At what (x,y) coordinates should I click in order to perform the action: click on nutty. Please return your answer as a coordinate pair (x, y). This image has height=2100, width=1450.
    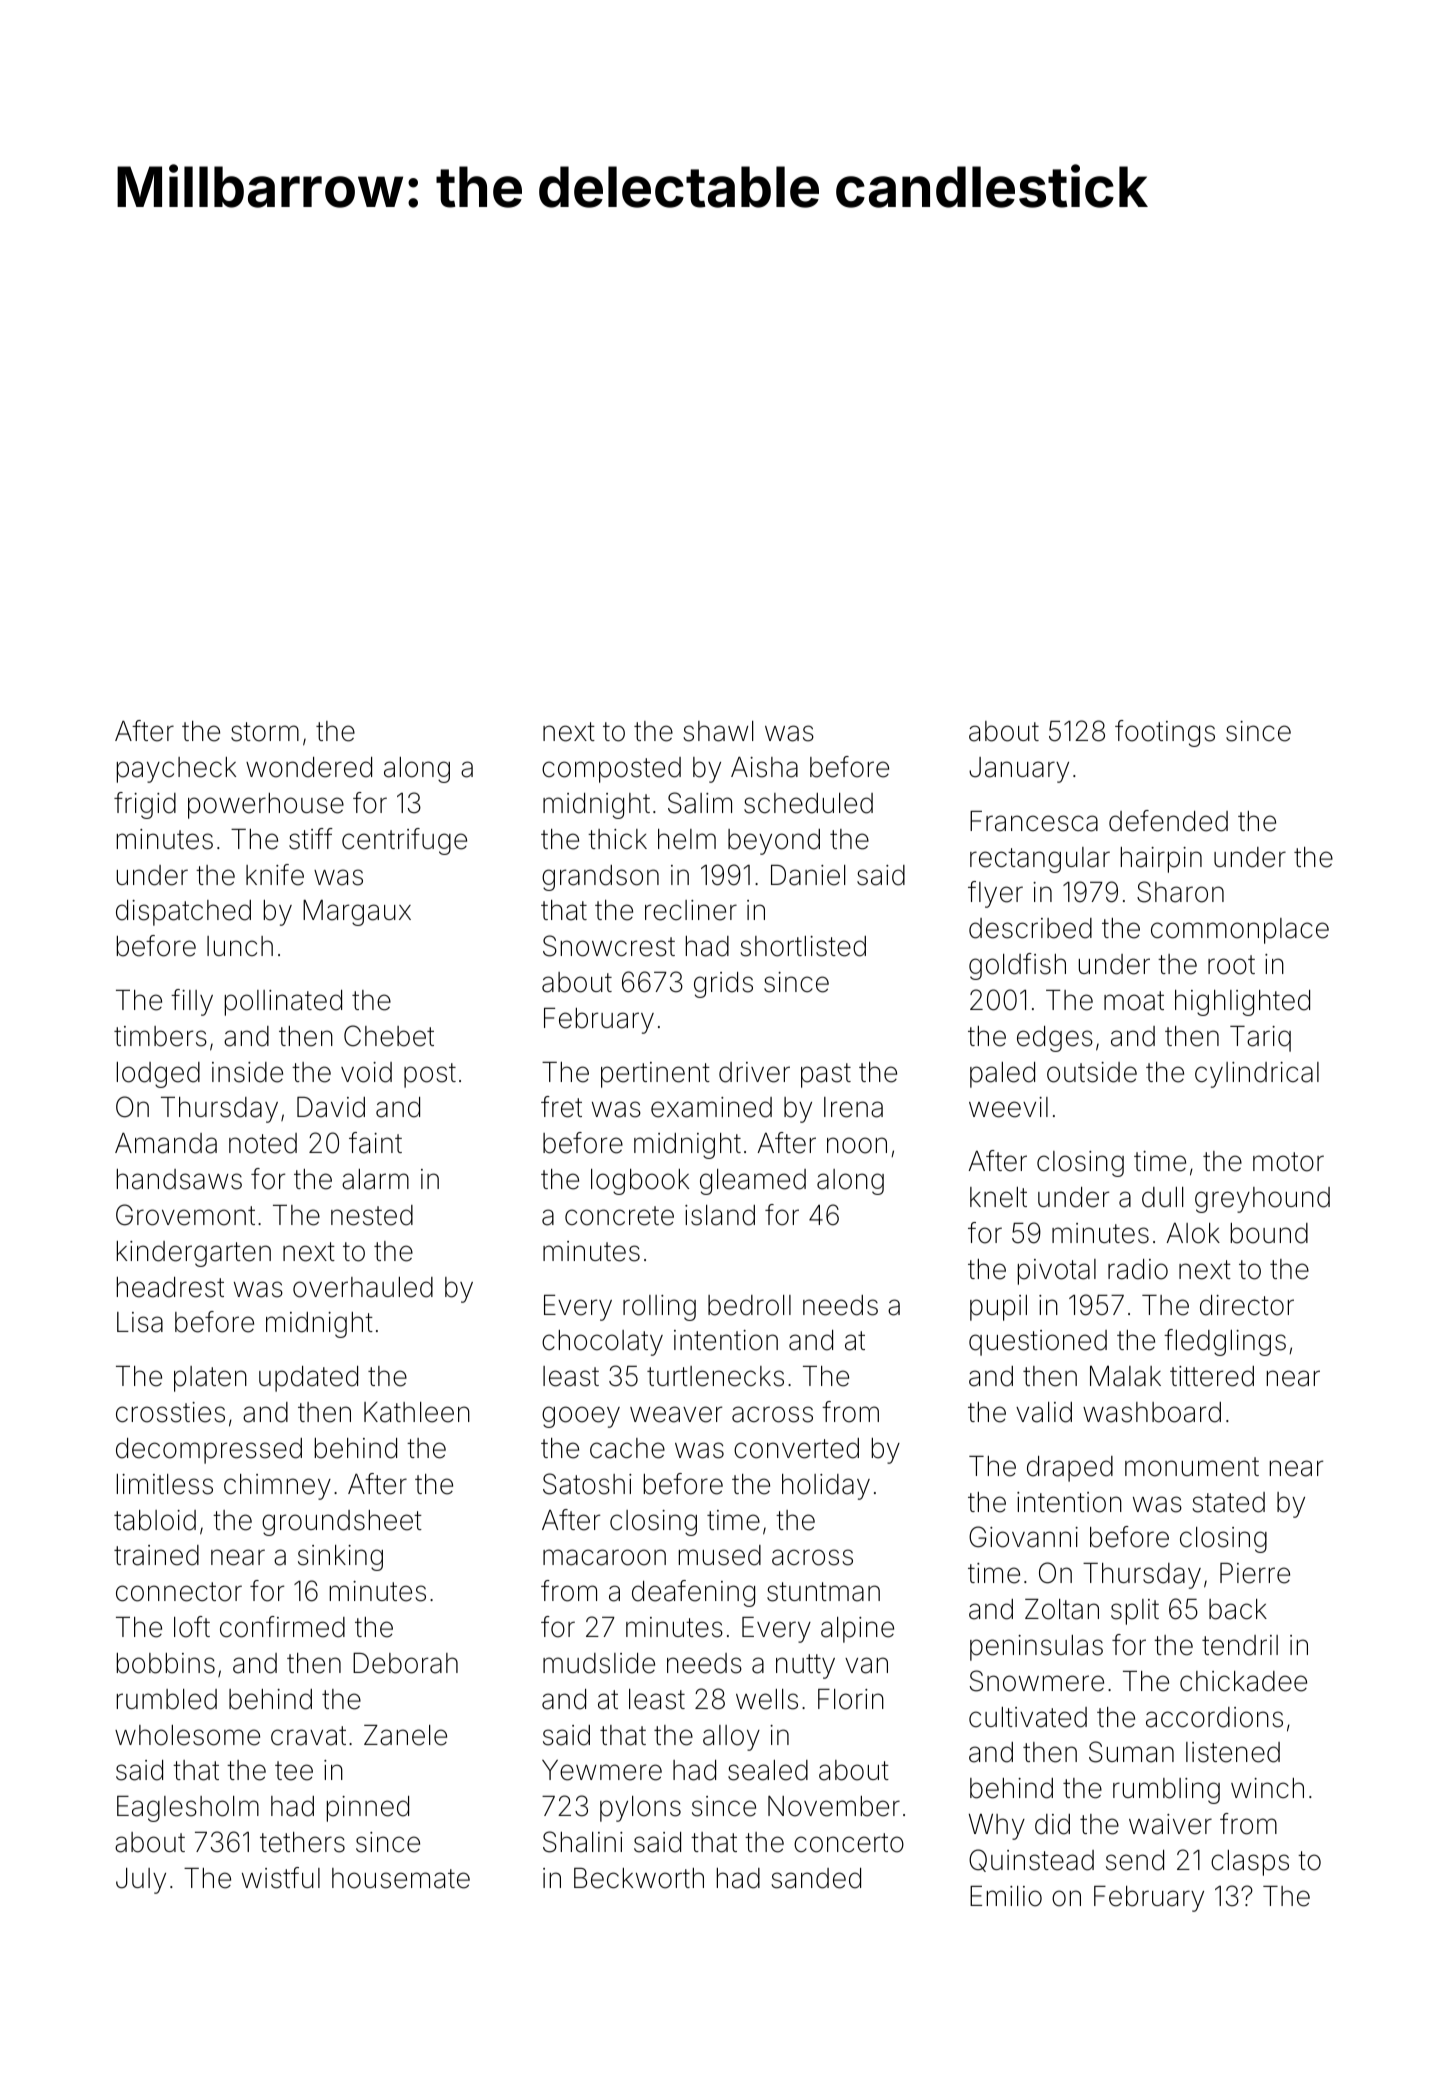
    Looking at the image, I should click on (805, 1666).
